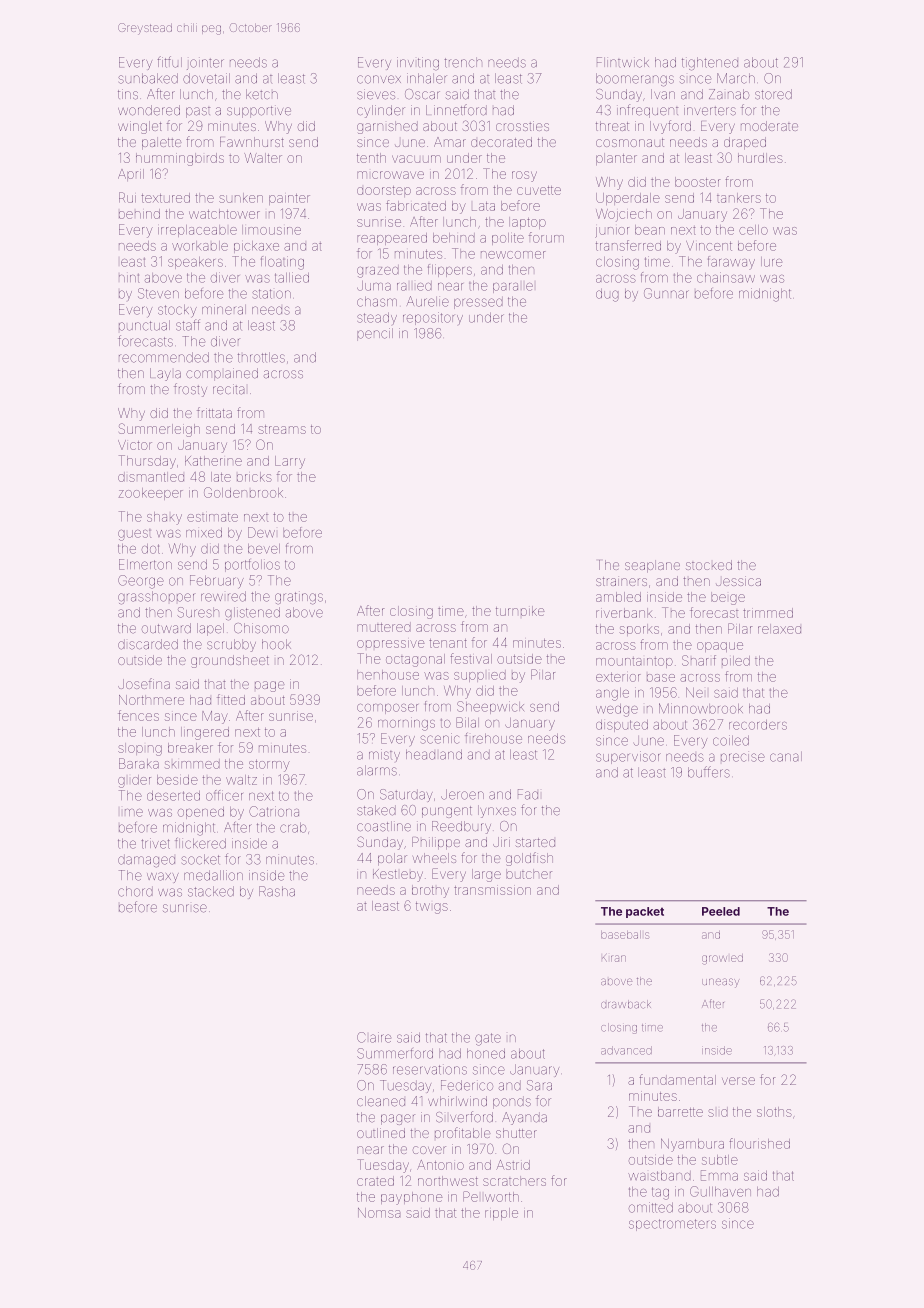  Describe the element at coordinates (158, 293) in the screenshot. I see `Steven` at that location.
